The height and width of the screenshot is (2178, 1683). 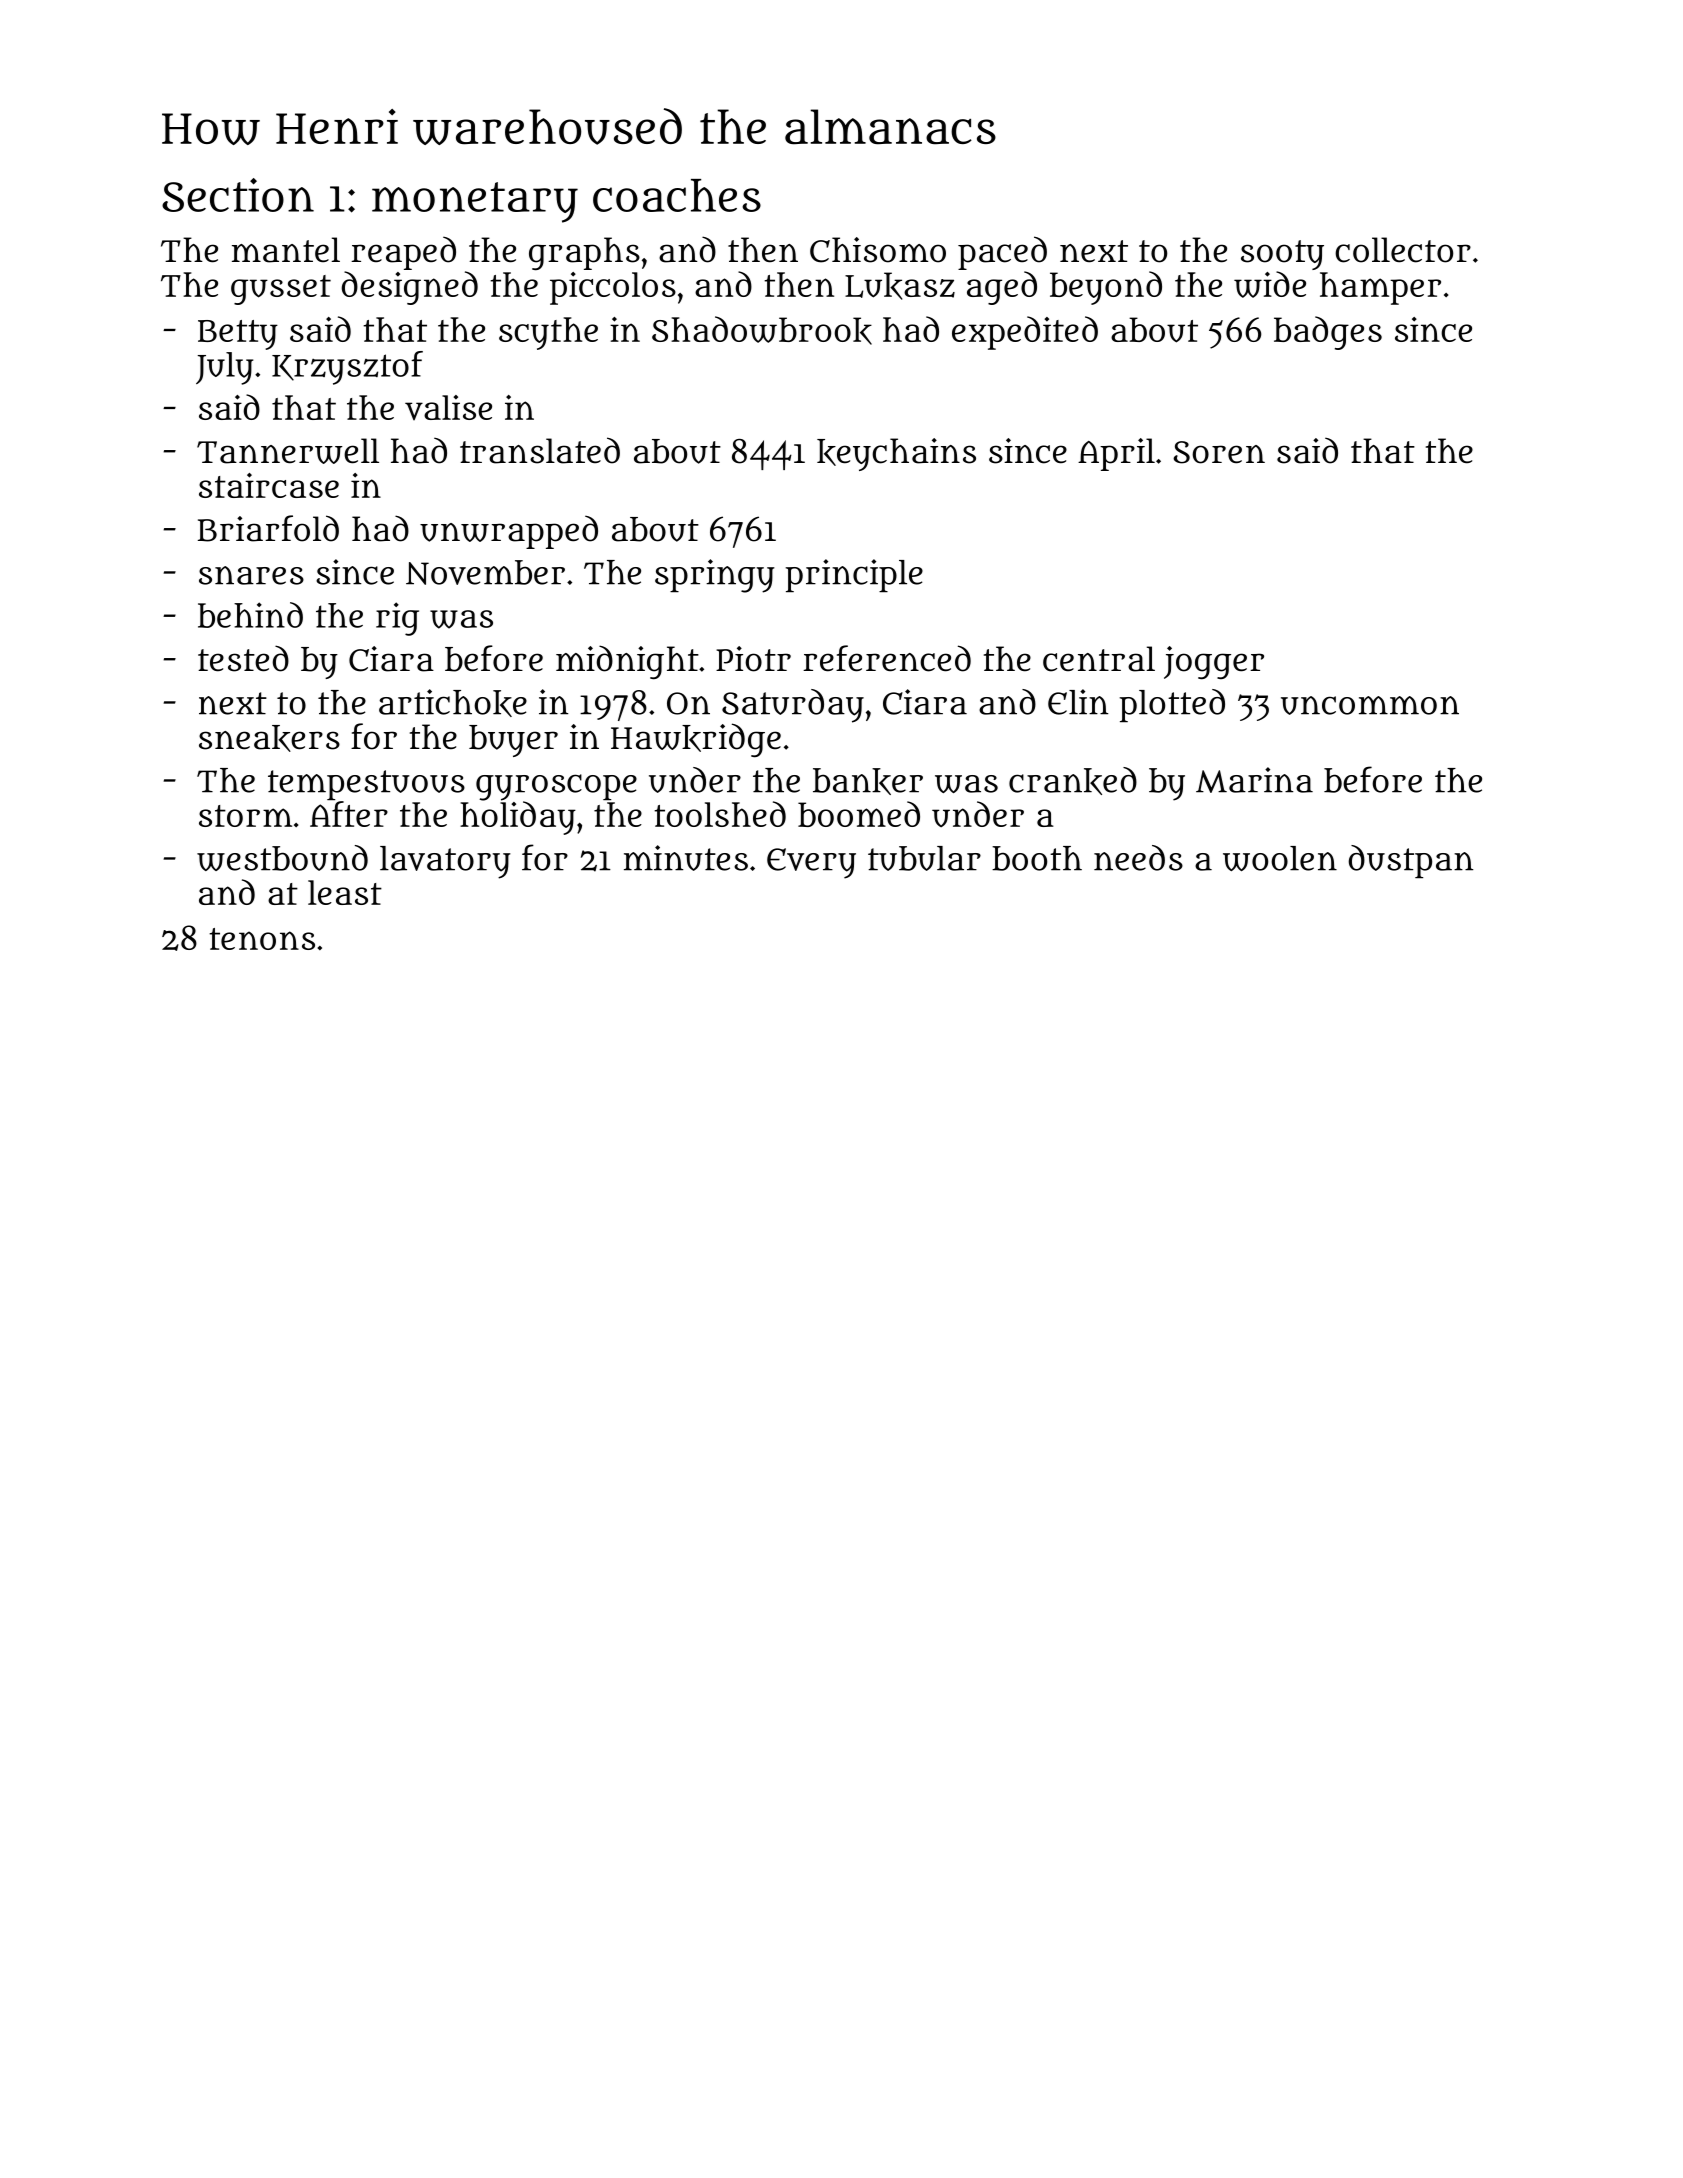 I want to click on Tannerwell, so click(x=288, y=451).
